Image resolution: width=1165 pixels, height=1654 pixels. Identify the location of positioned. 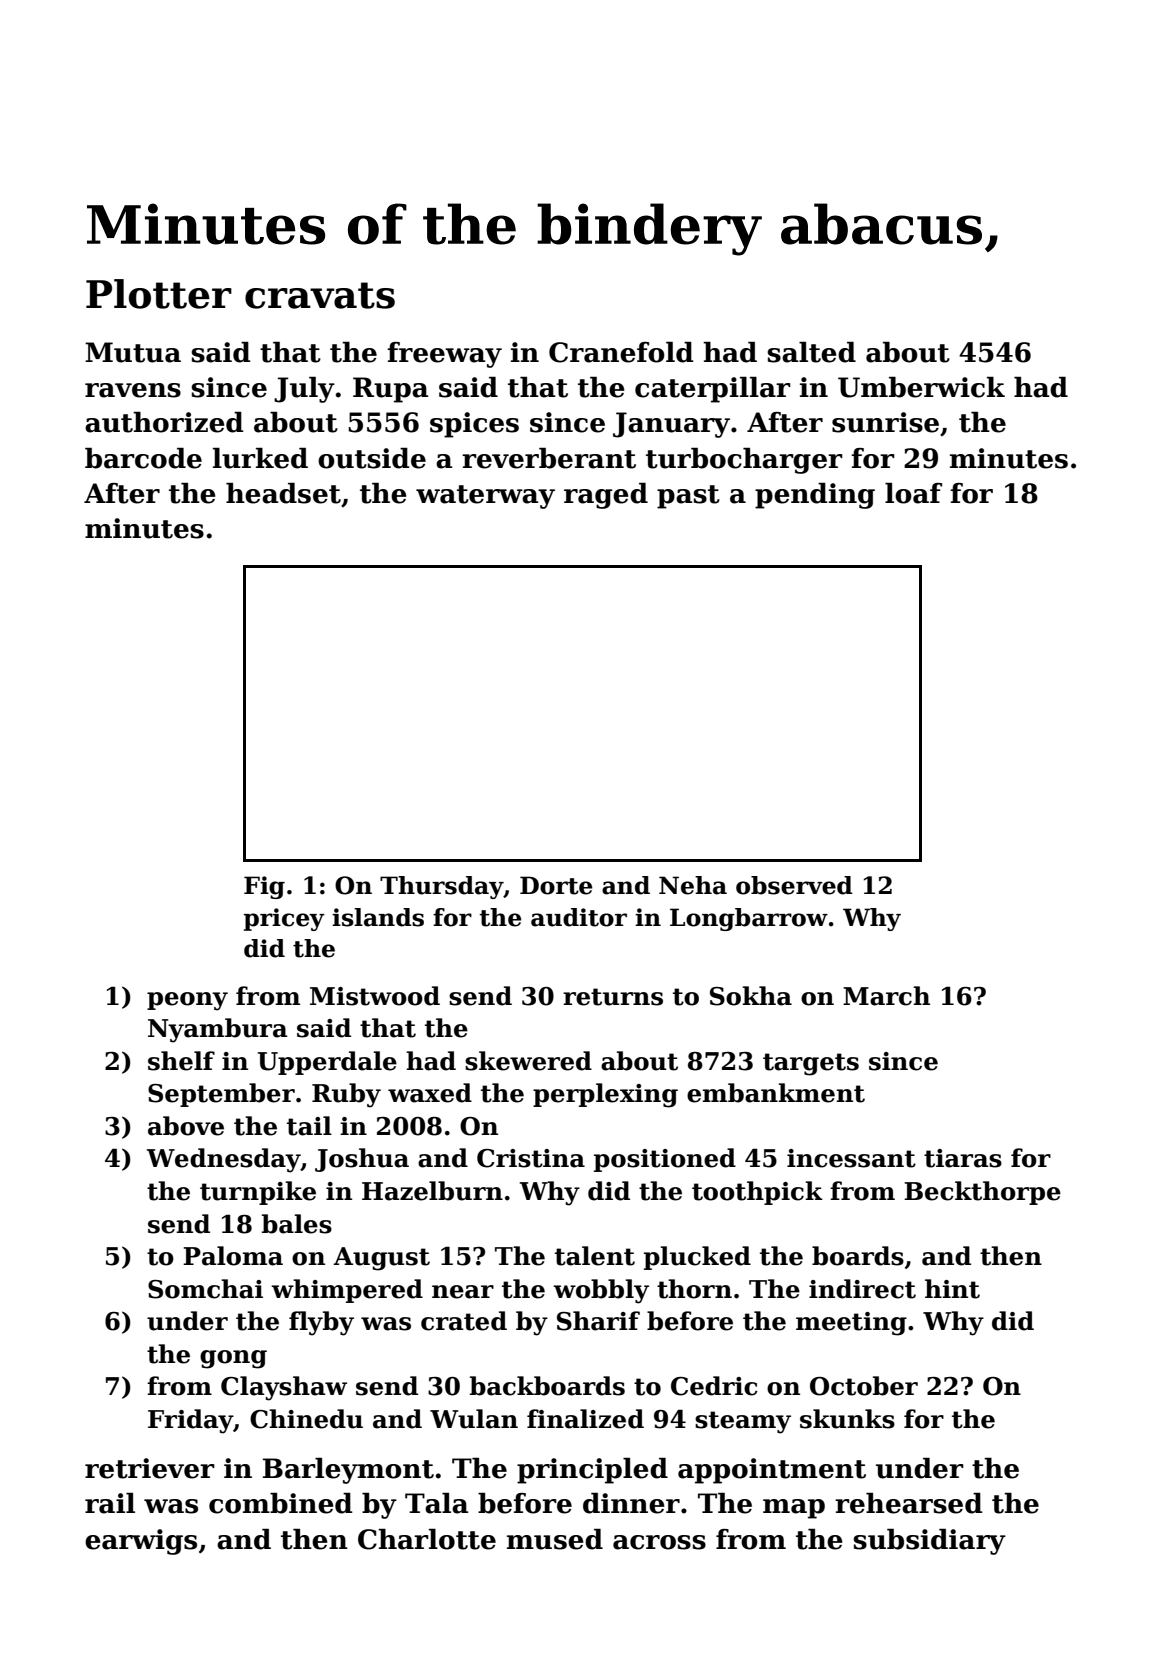
(665, 1160).
